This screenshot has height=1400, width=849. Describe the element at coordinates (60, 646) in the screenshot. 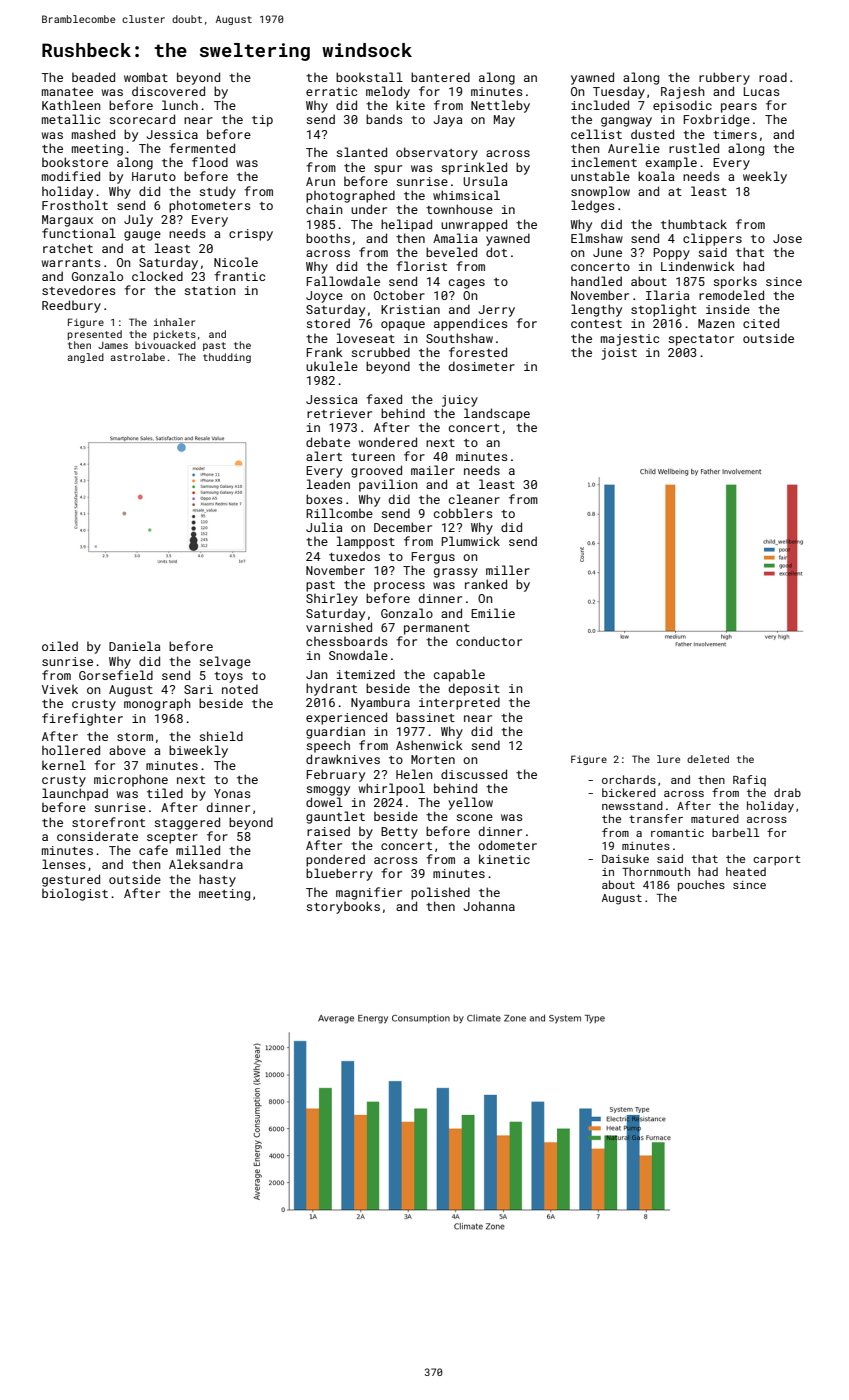

I see `oiled` at that location.
